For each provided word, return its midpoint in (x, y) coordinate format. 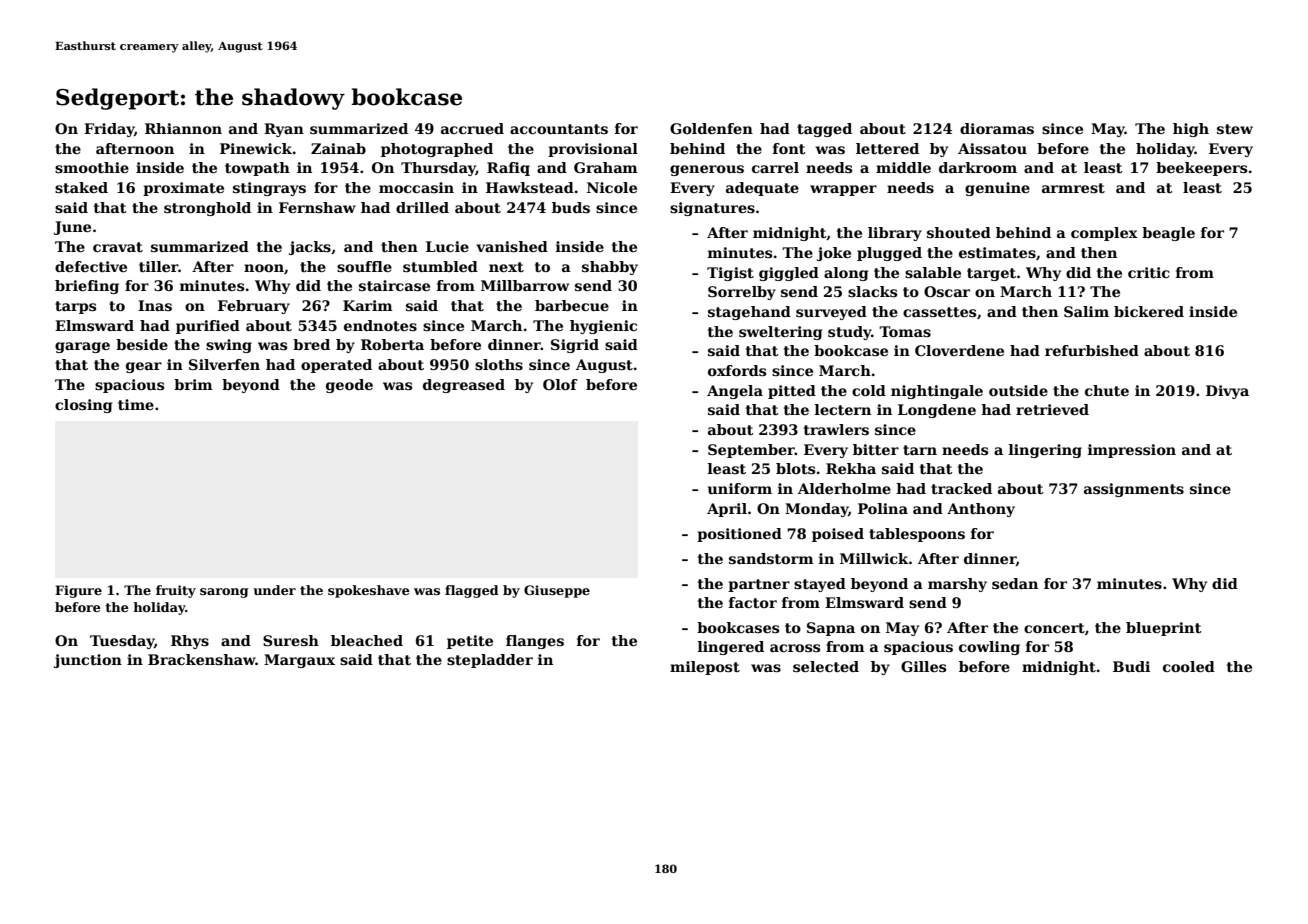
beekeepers (1201, 169)
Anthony (981, 510)
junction (88, 661)
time (136, 404)
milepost (705, 668)
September (751, 451)
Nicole (612, 187)
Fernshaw (317, 207)
